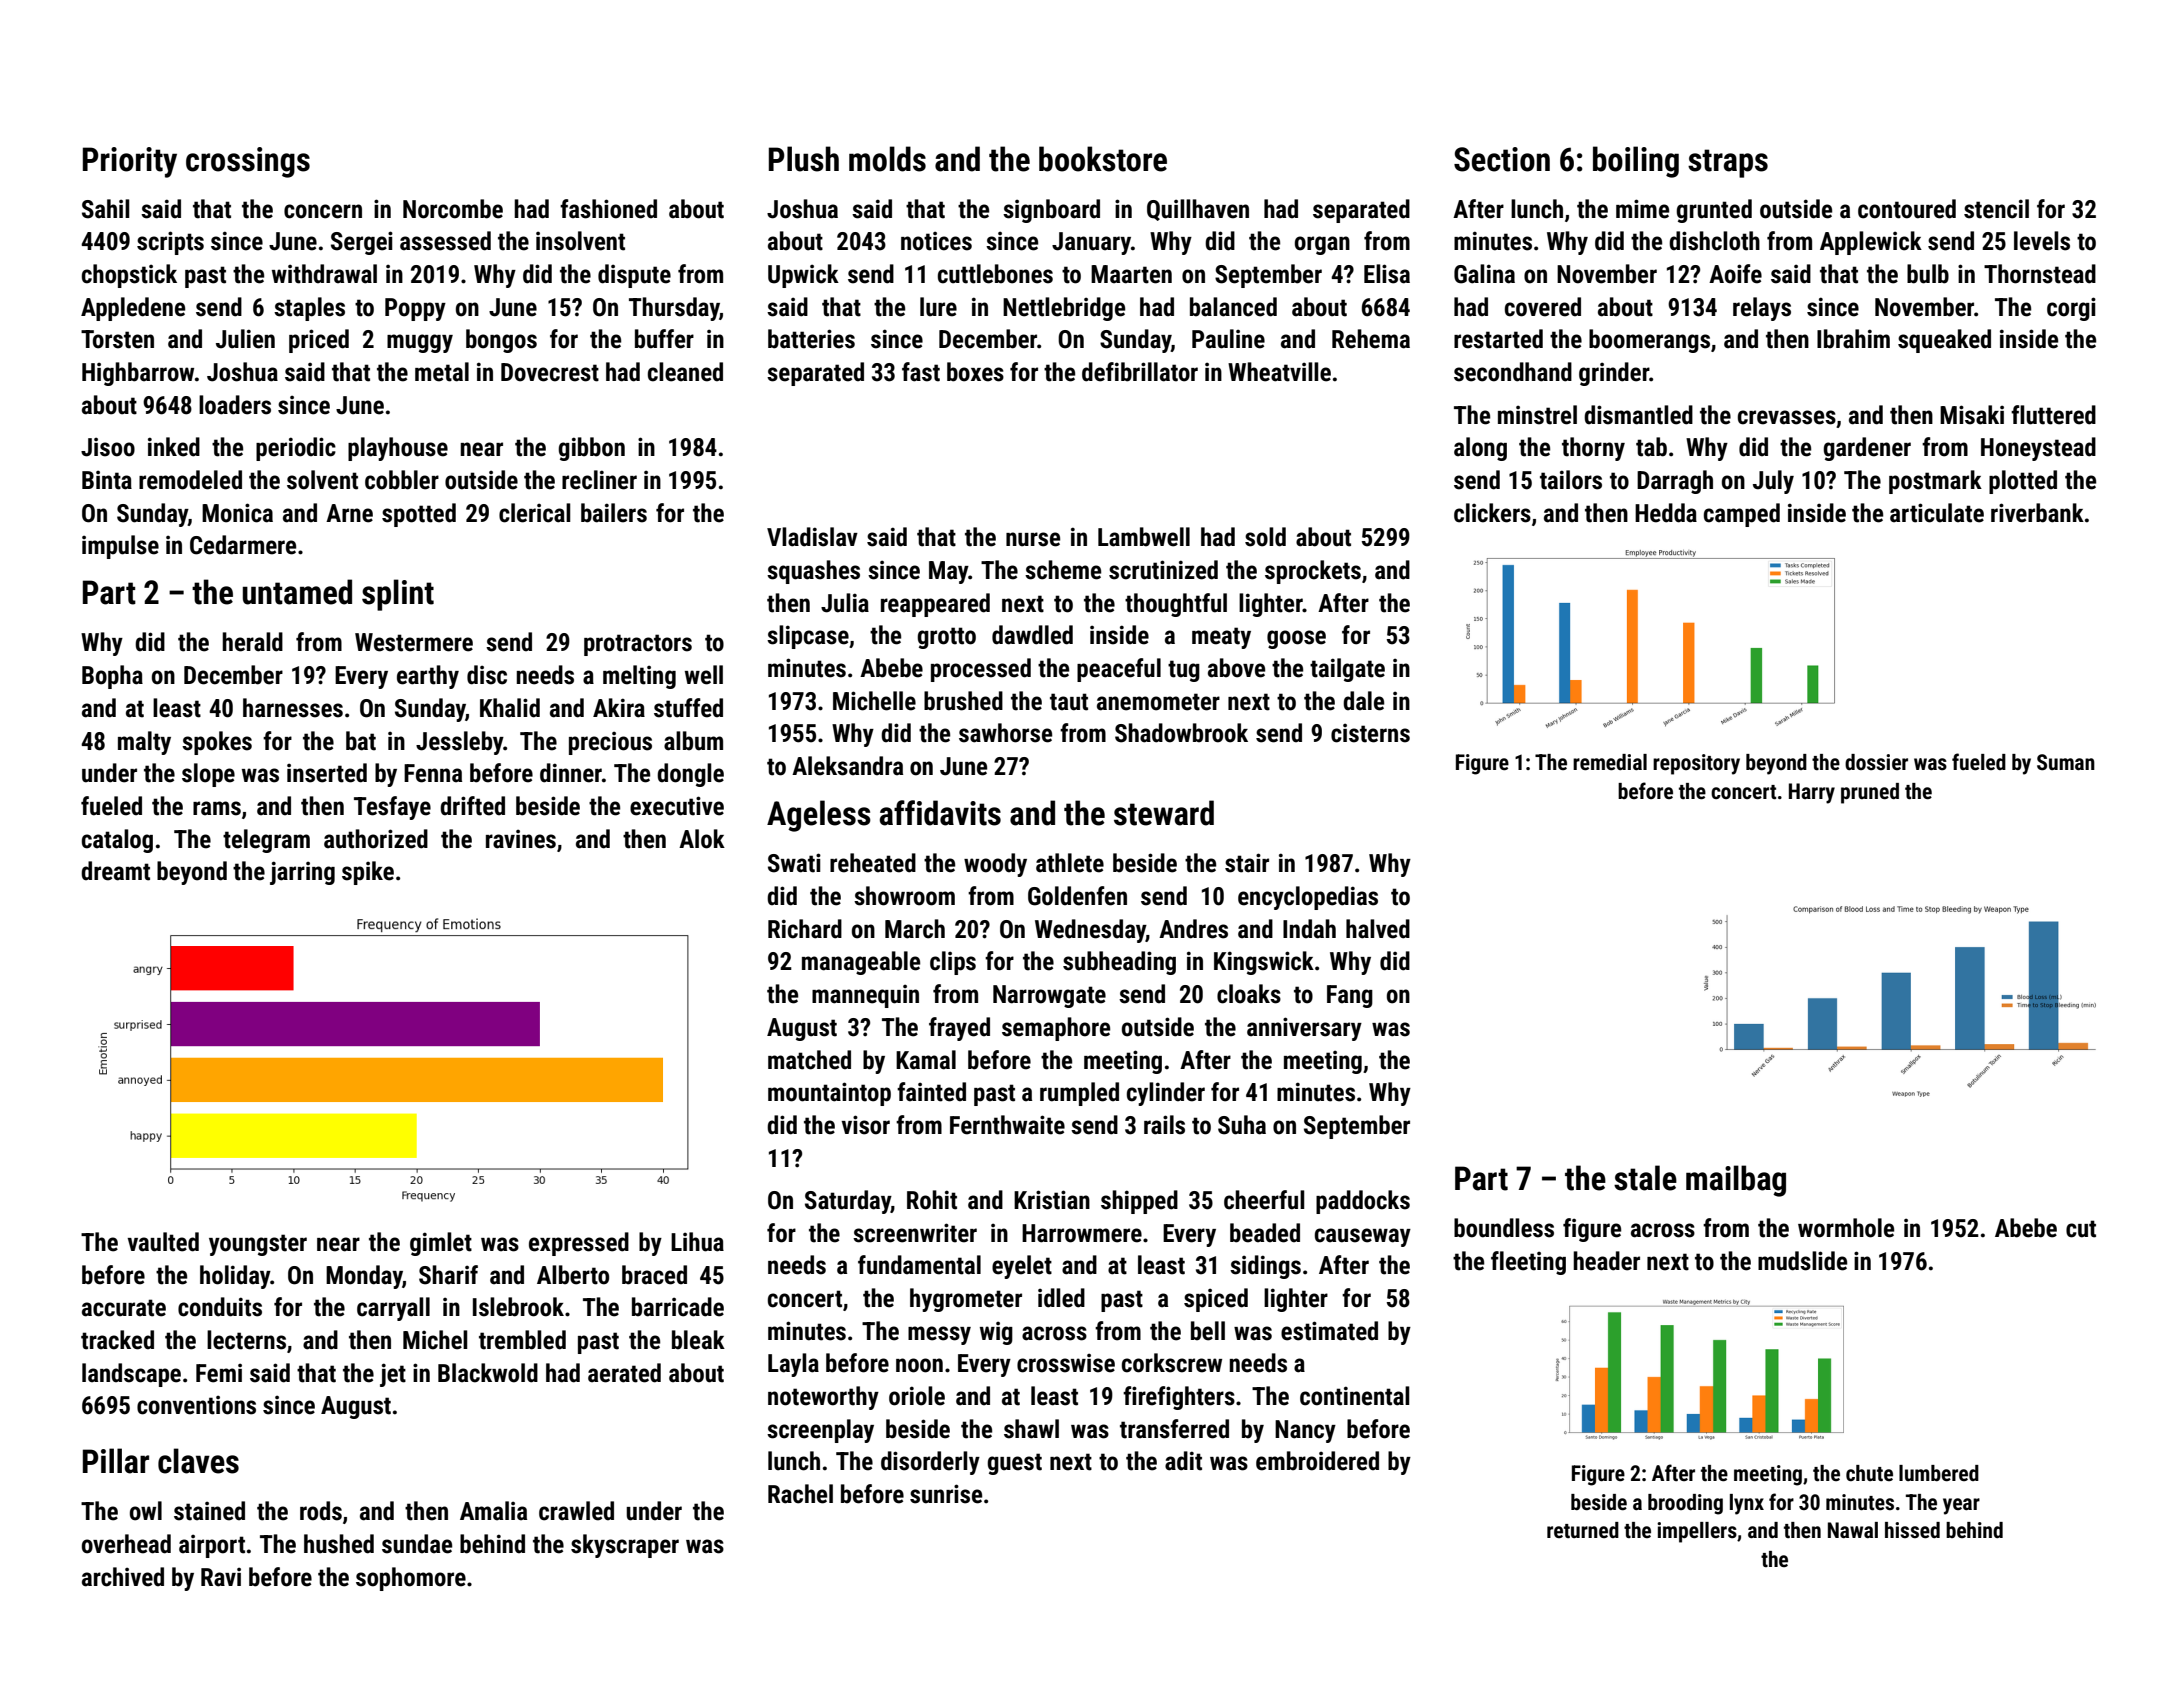 The height and width of the screenshot is (1683, 2178). I want to click on athlete, so click(1070, 863).
